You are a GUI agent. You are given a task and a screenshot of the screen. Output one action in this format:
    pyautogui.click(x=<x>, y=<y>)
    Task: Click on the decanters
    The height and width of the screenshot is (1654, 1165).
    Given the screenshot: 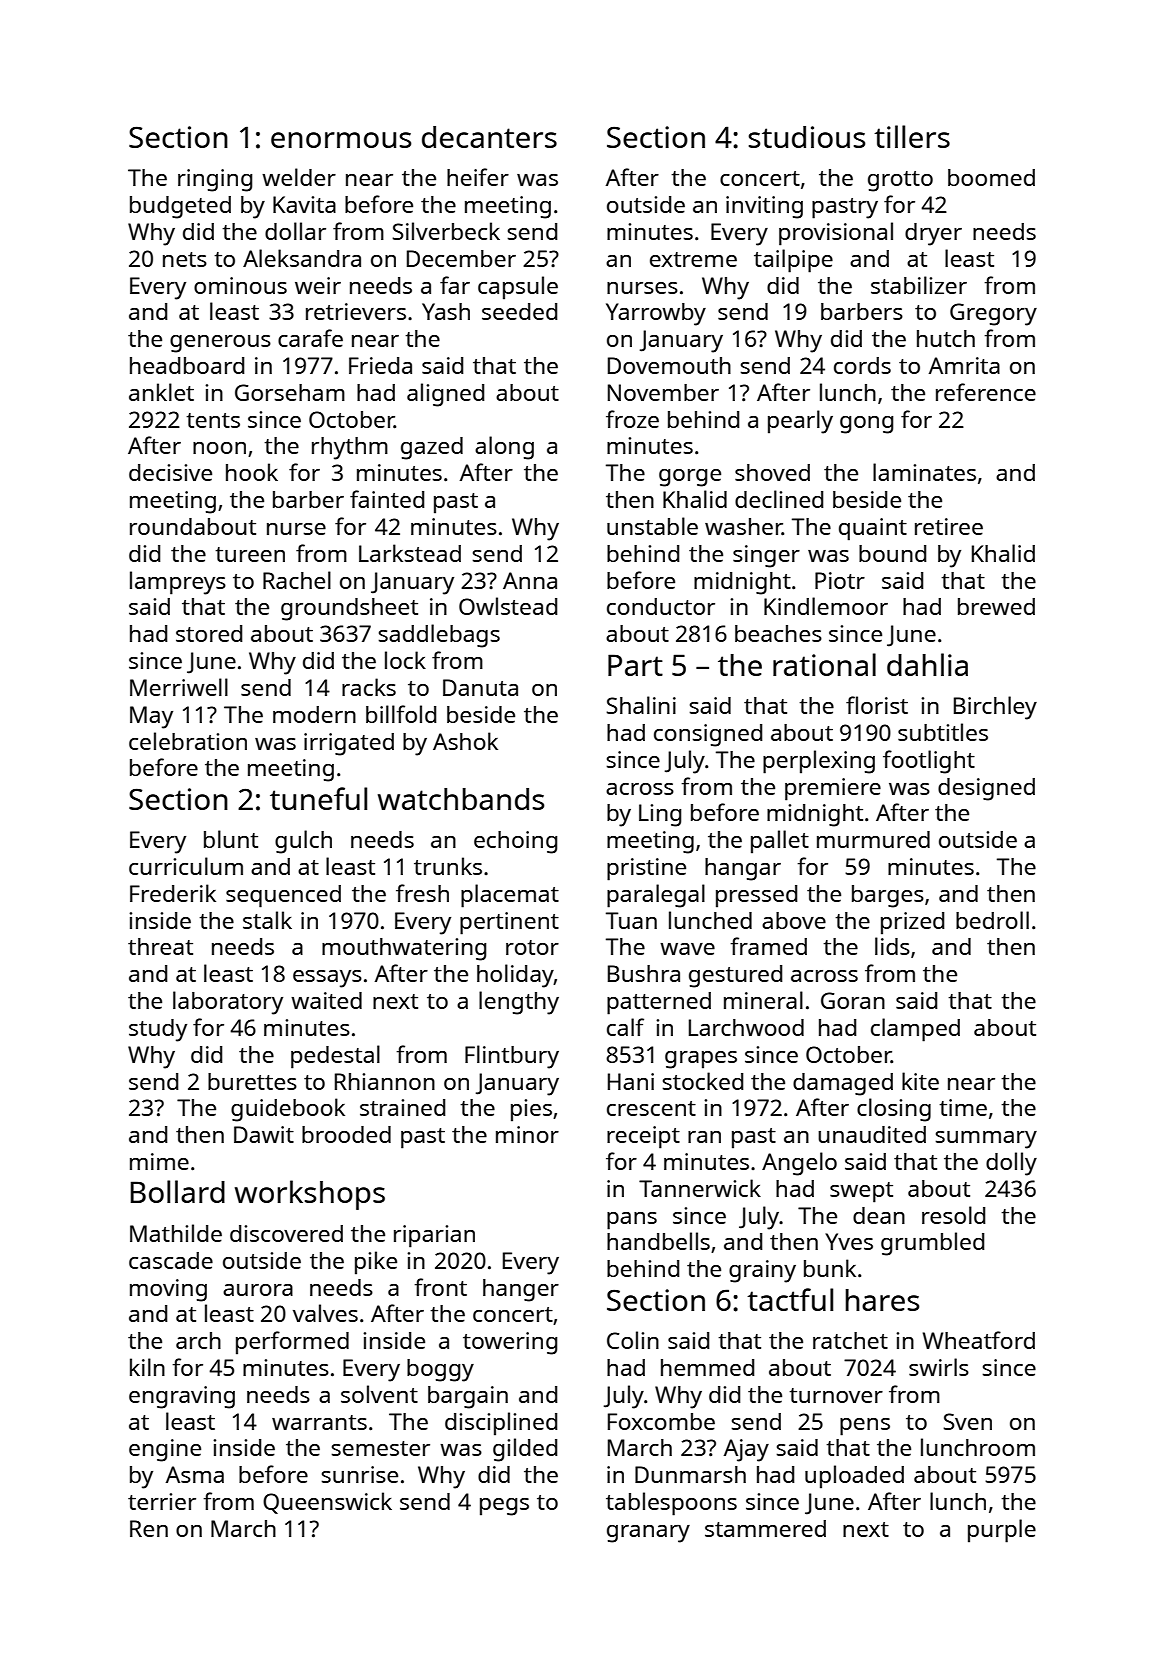 What is the action you would take?
    pyautogui.click(x=489, y=137)
